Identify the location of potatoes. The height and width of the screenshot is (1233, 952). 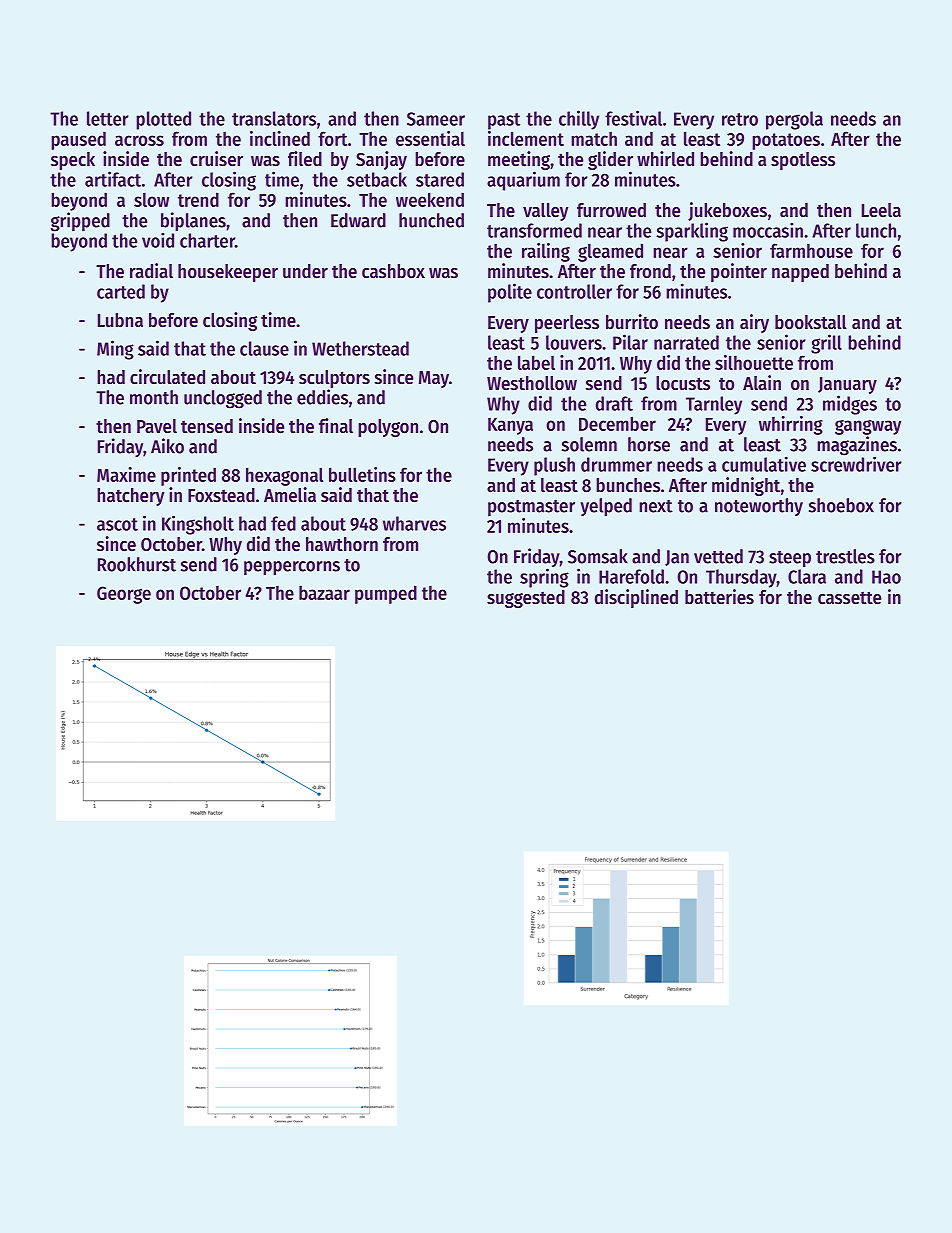
(786, 141).
